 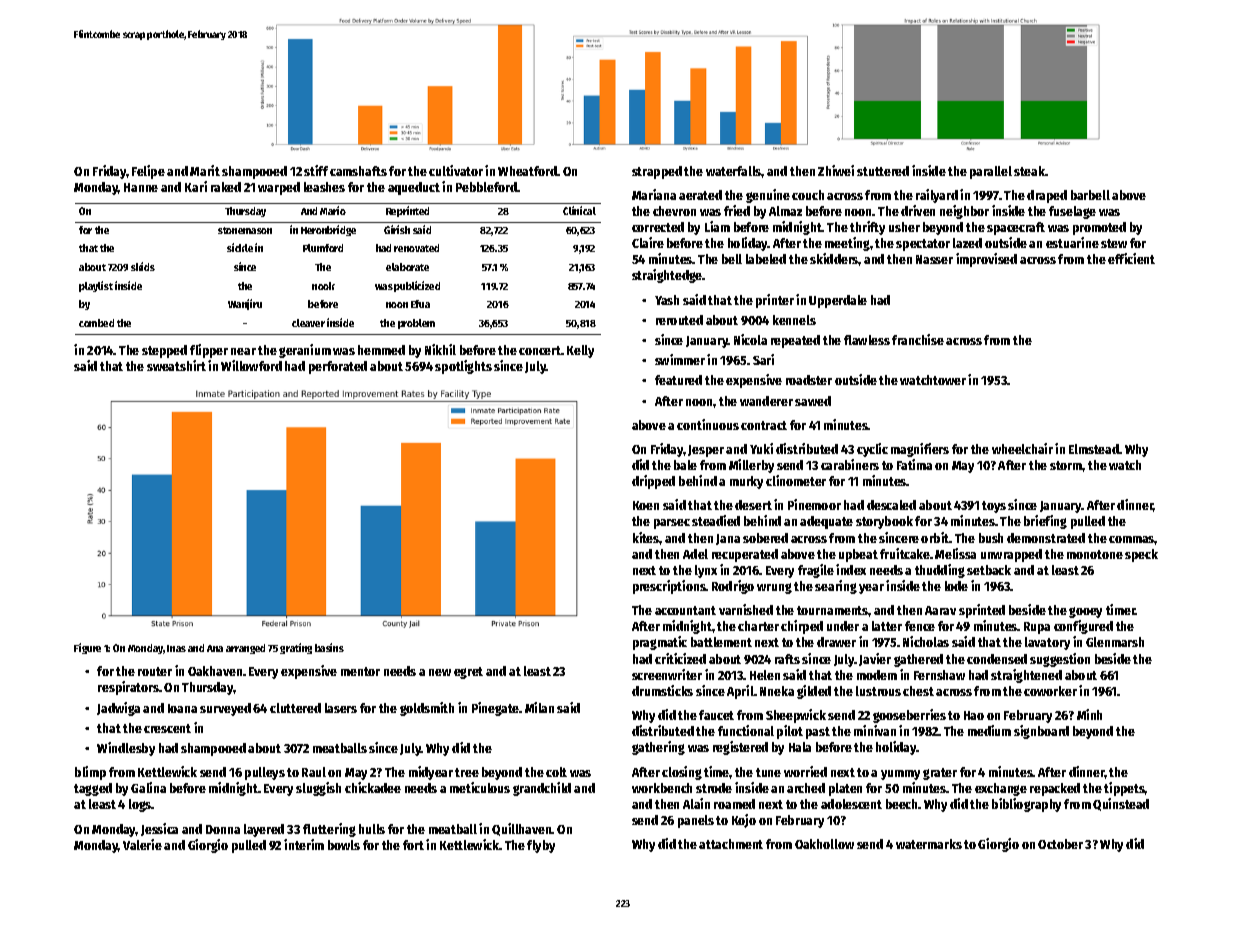 What do you see at coordinates (245, 230) in the screenshot?
I see `stonemason` at bounding box center [245, 230].
